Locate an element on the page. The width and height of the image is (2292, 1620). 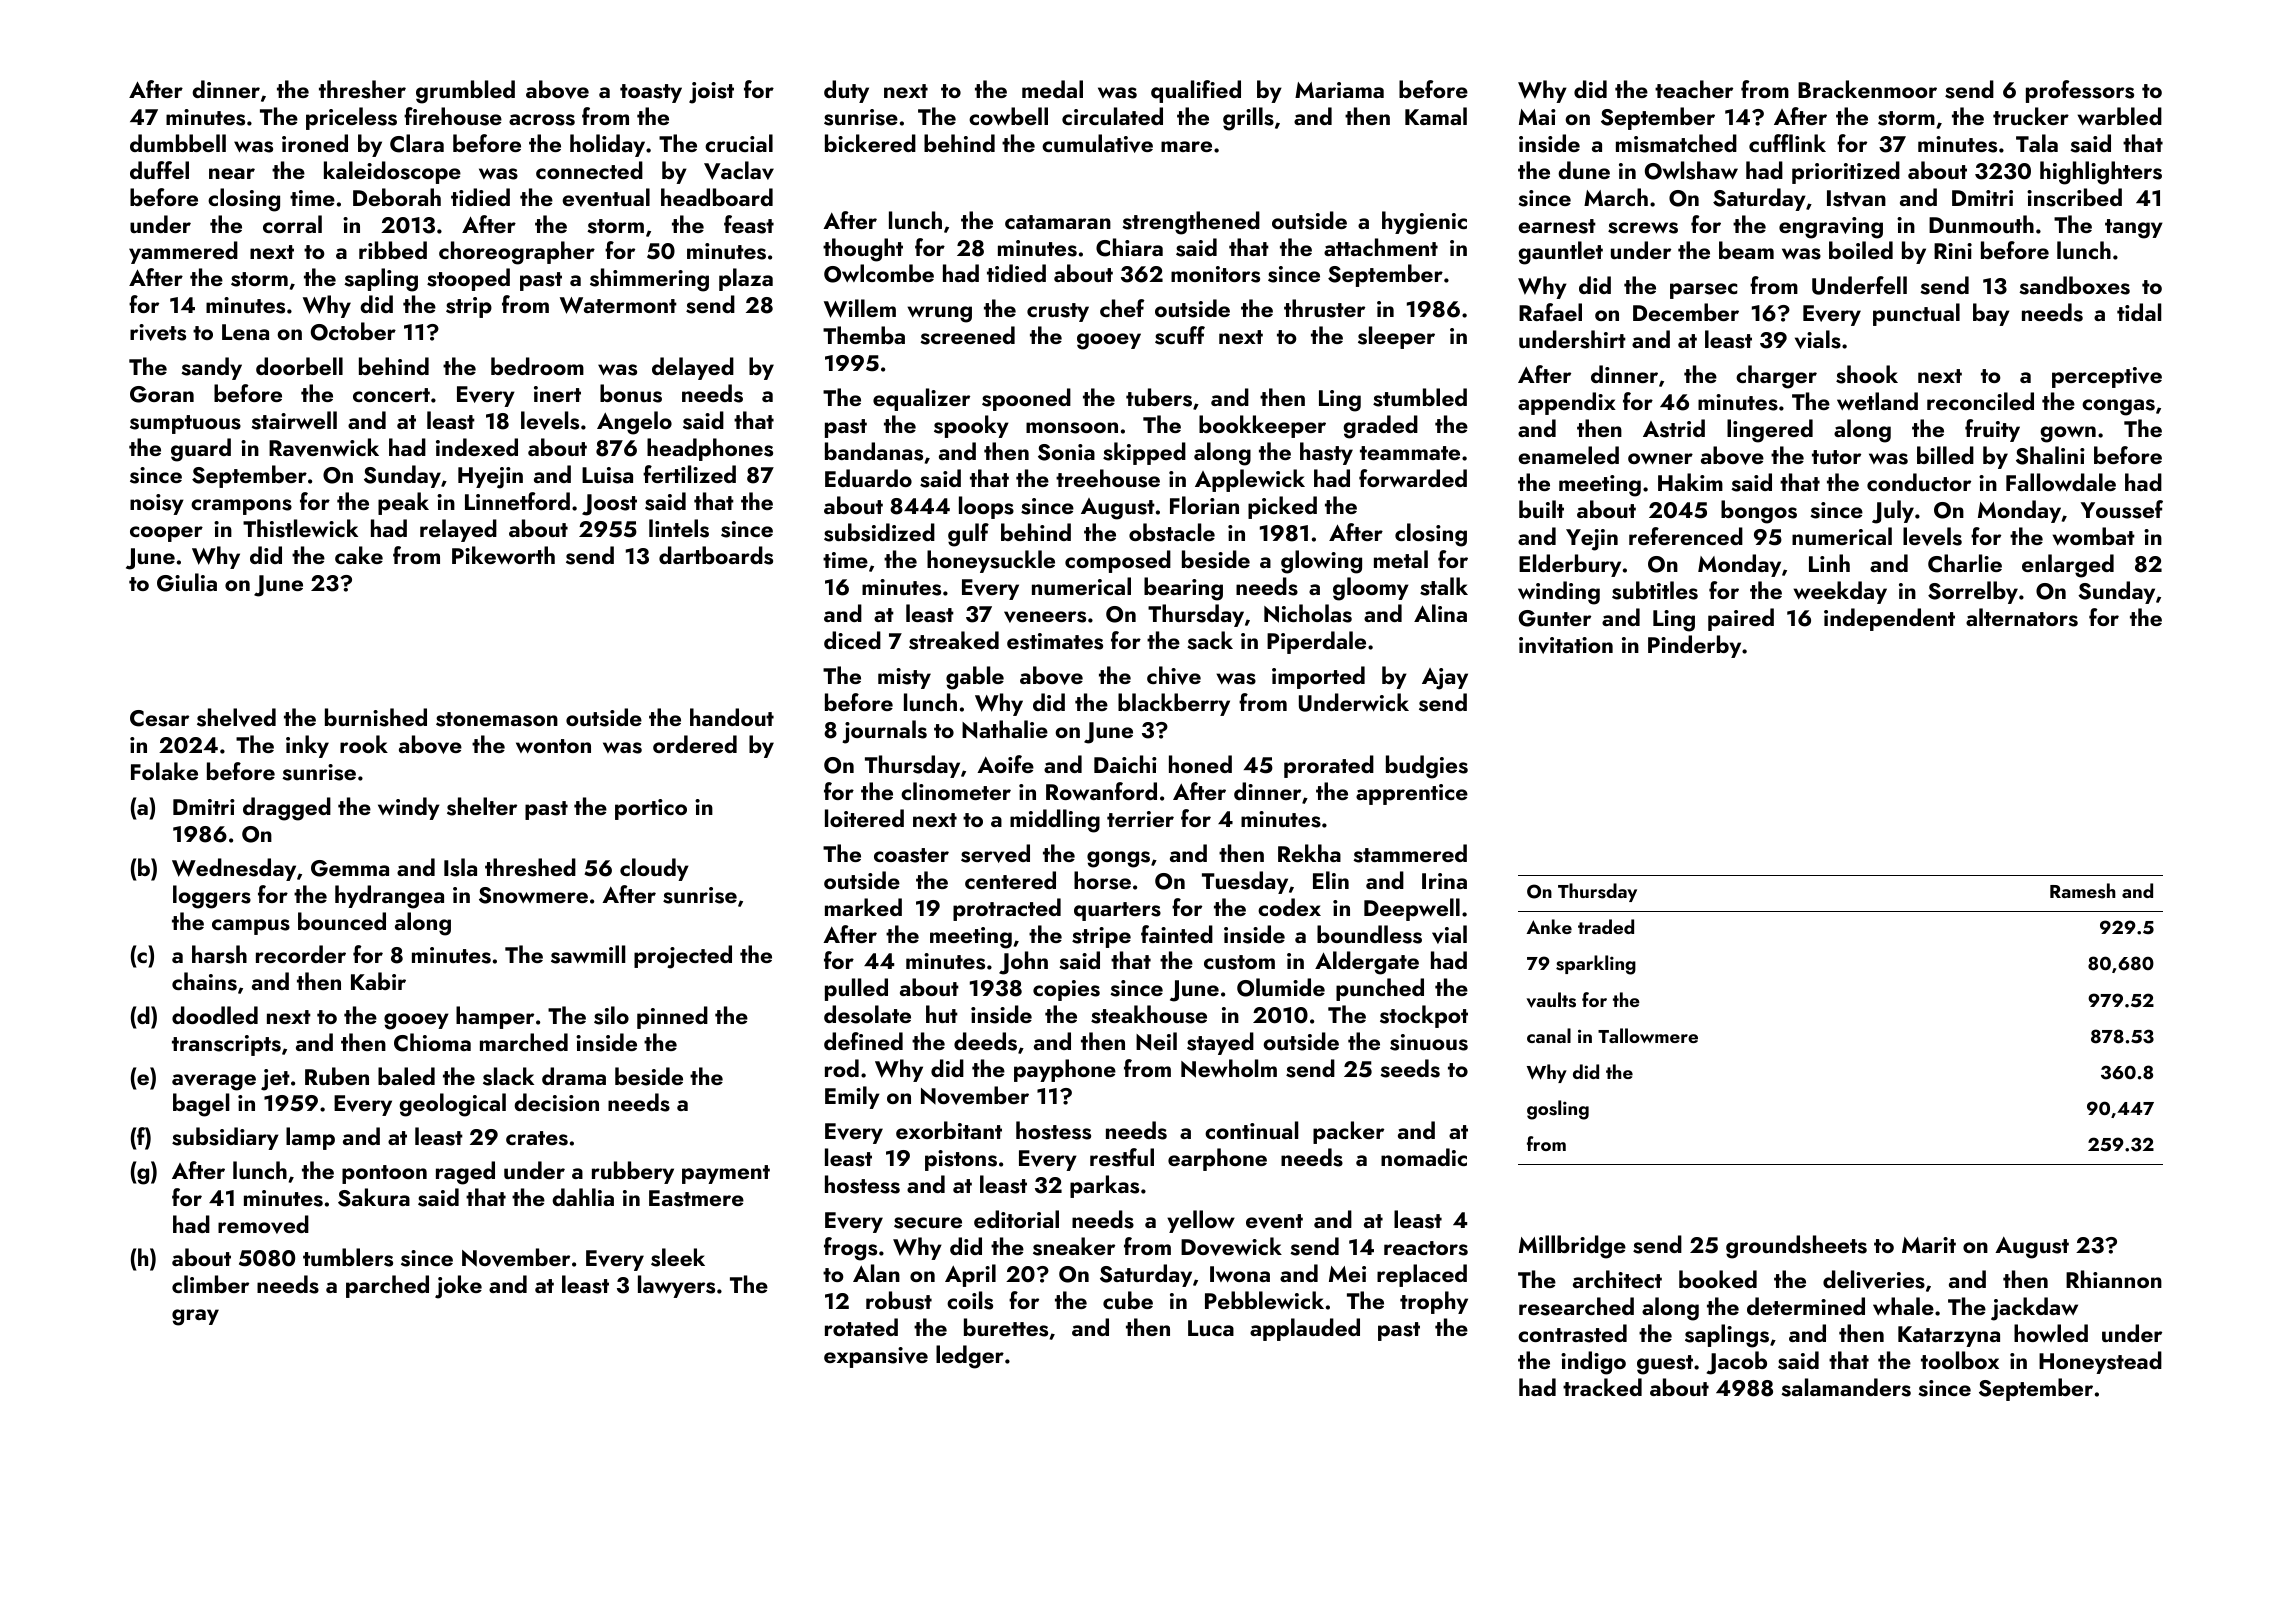
Dovewick is located at coordinates (1231, 1246).
